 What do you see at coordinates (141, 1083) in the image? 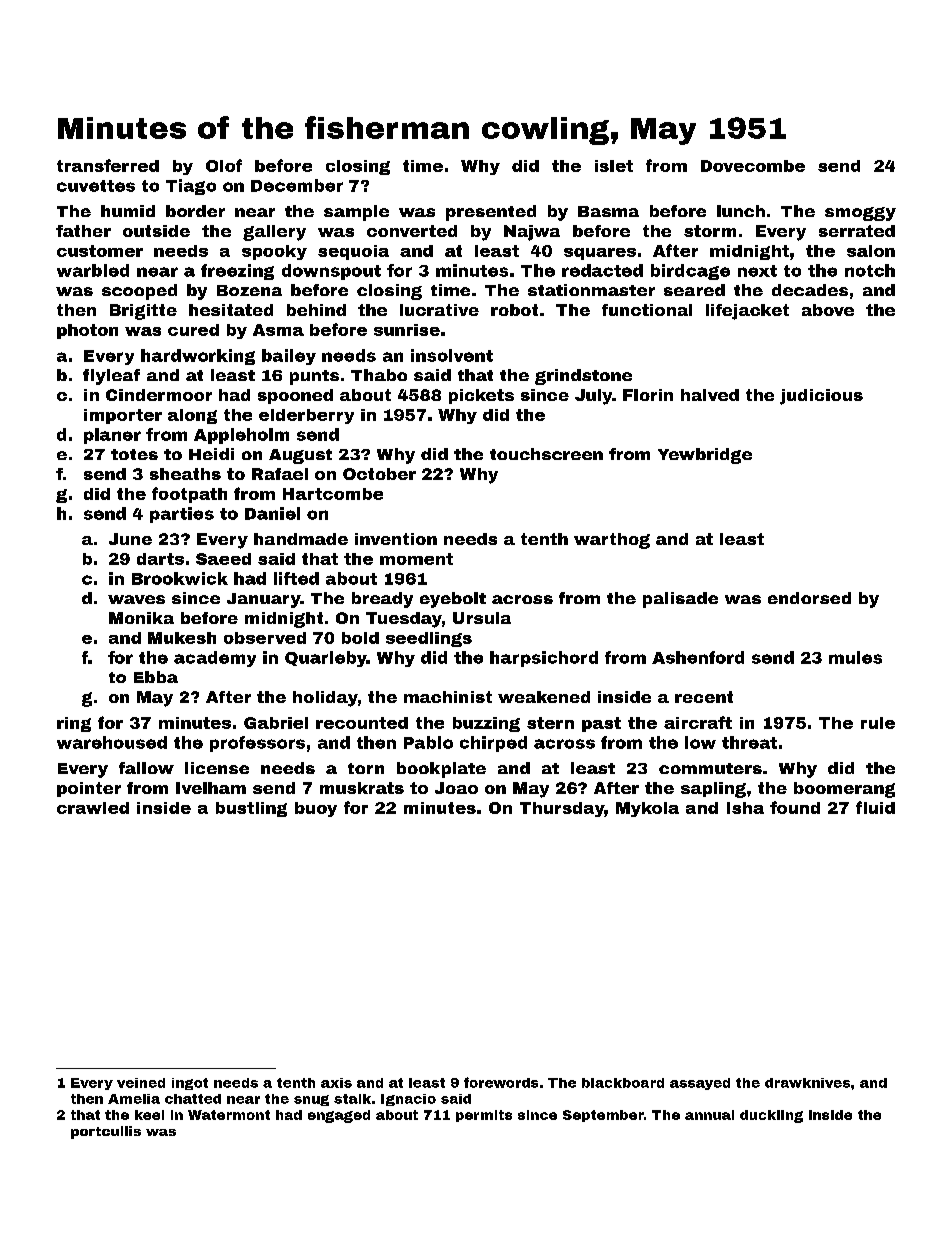
I see `veined` at bounding box center [141, 1083].
